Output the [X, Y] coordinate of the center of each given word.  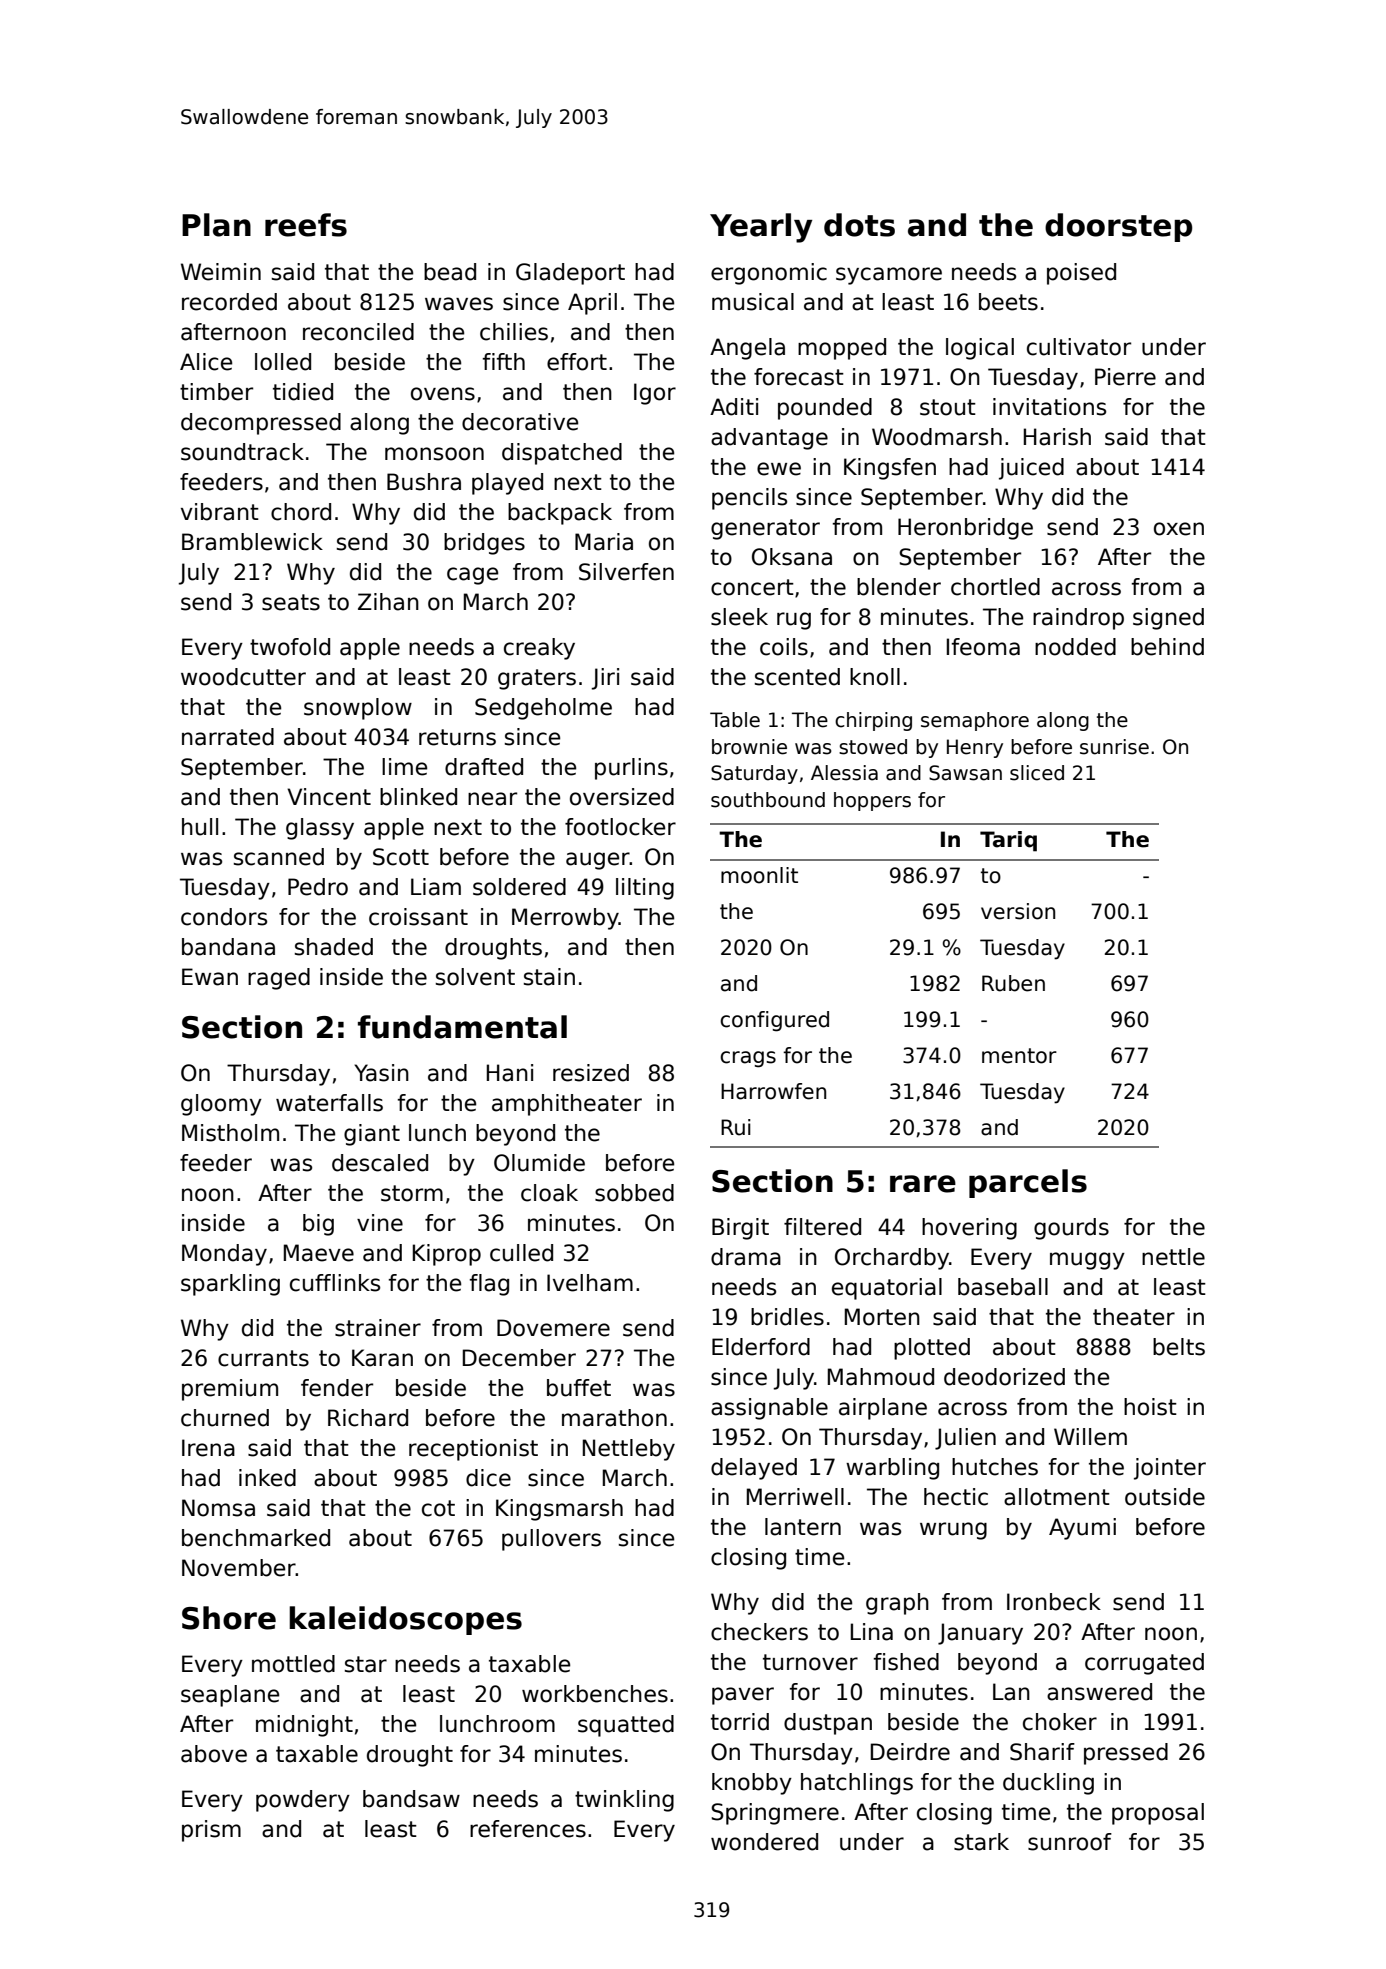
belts [1179, 1347]
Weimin [221, 272]
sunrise [1114, 747]
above [214, 1754]
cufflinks [335, 1283]
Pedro [318, 887]
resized [591, 1073]
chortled [995, 587]
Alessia [844, 773]
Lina [872, 1632]
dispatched [562, 454]
